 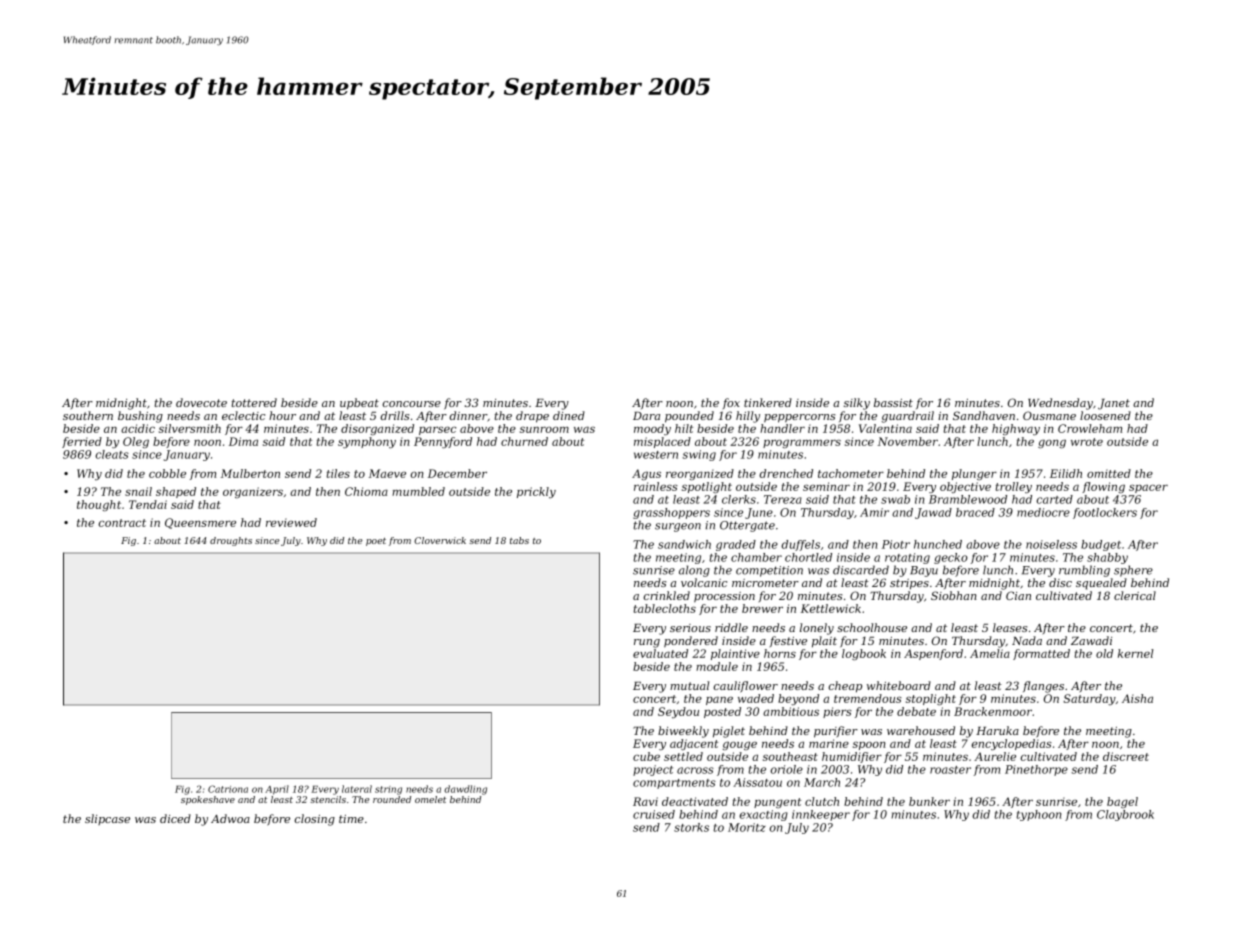 I want to click on time, so click(x=351, y=819).
